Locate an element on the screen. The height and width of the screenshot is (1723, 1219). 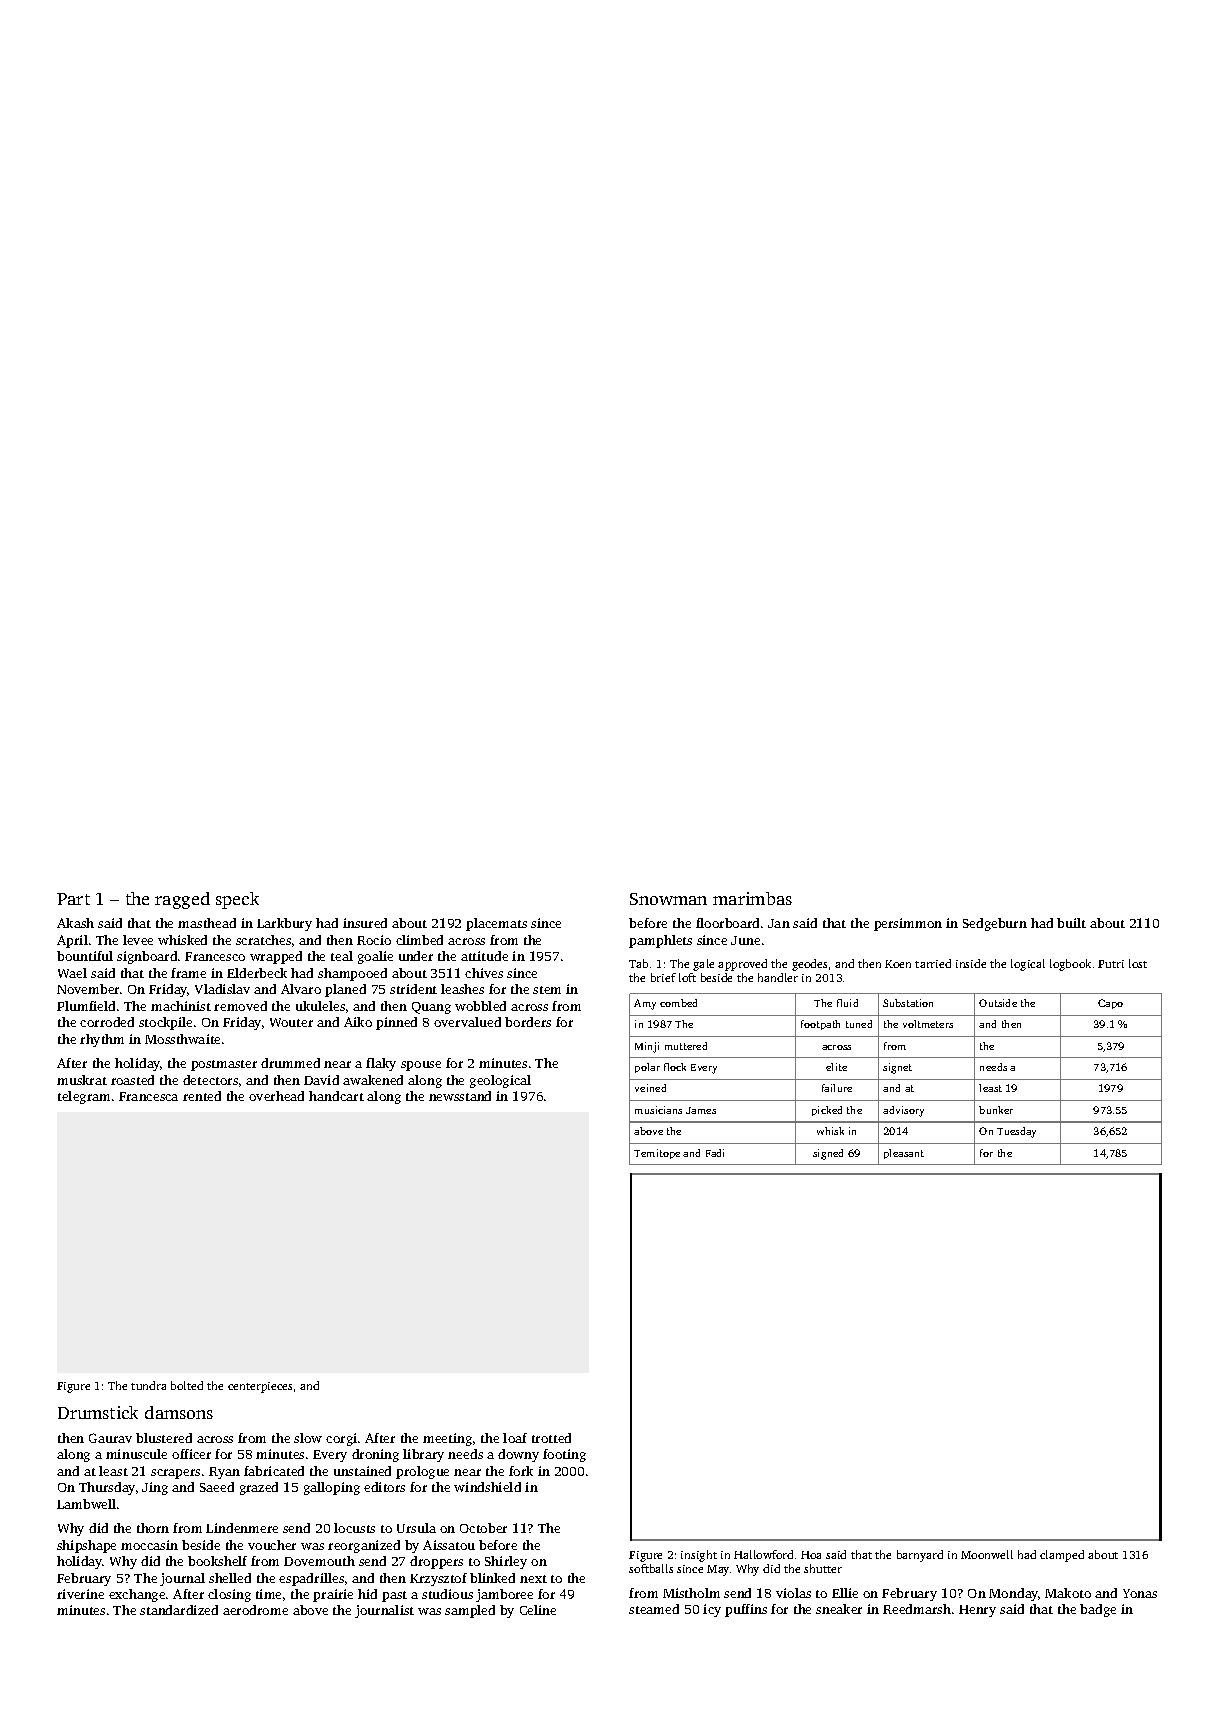
clamped is located at coordinates (1062, 1556).
